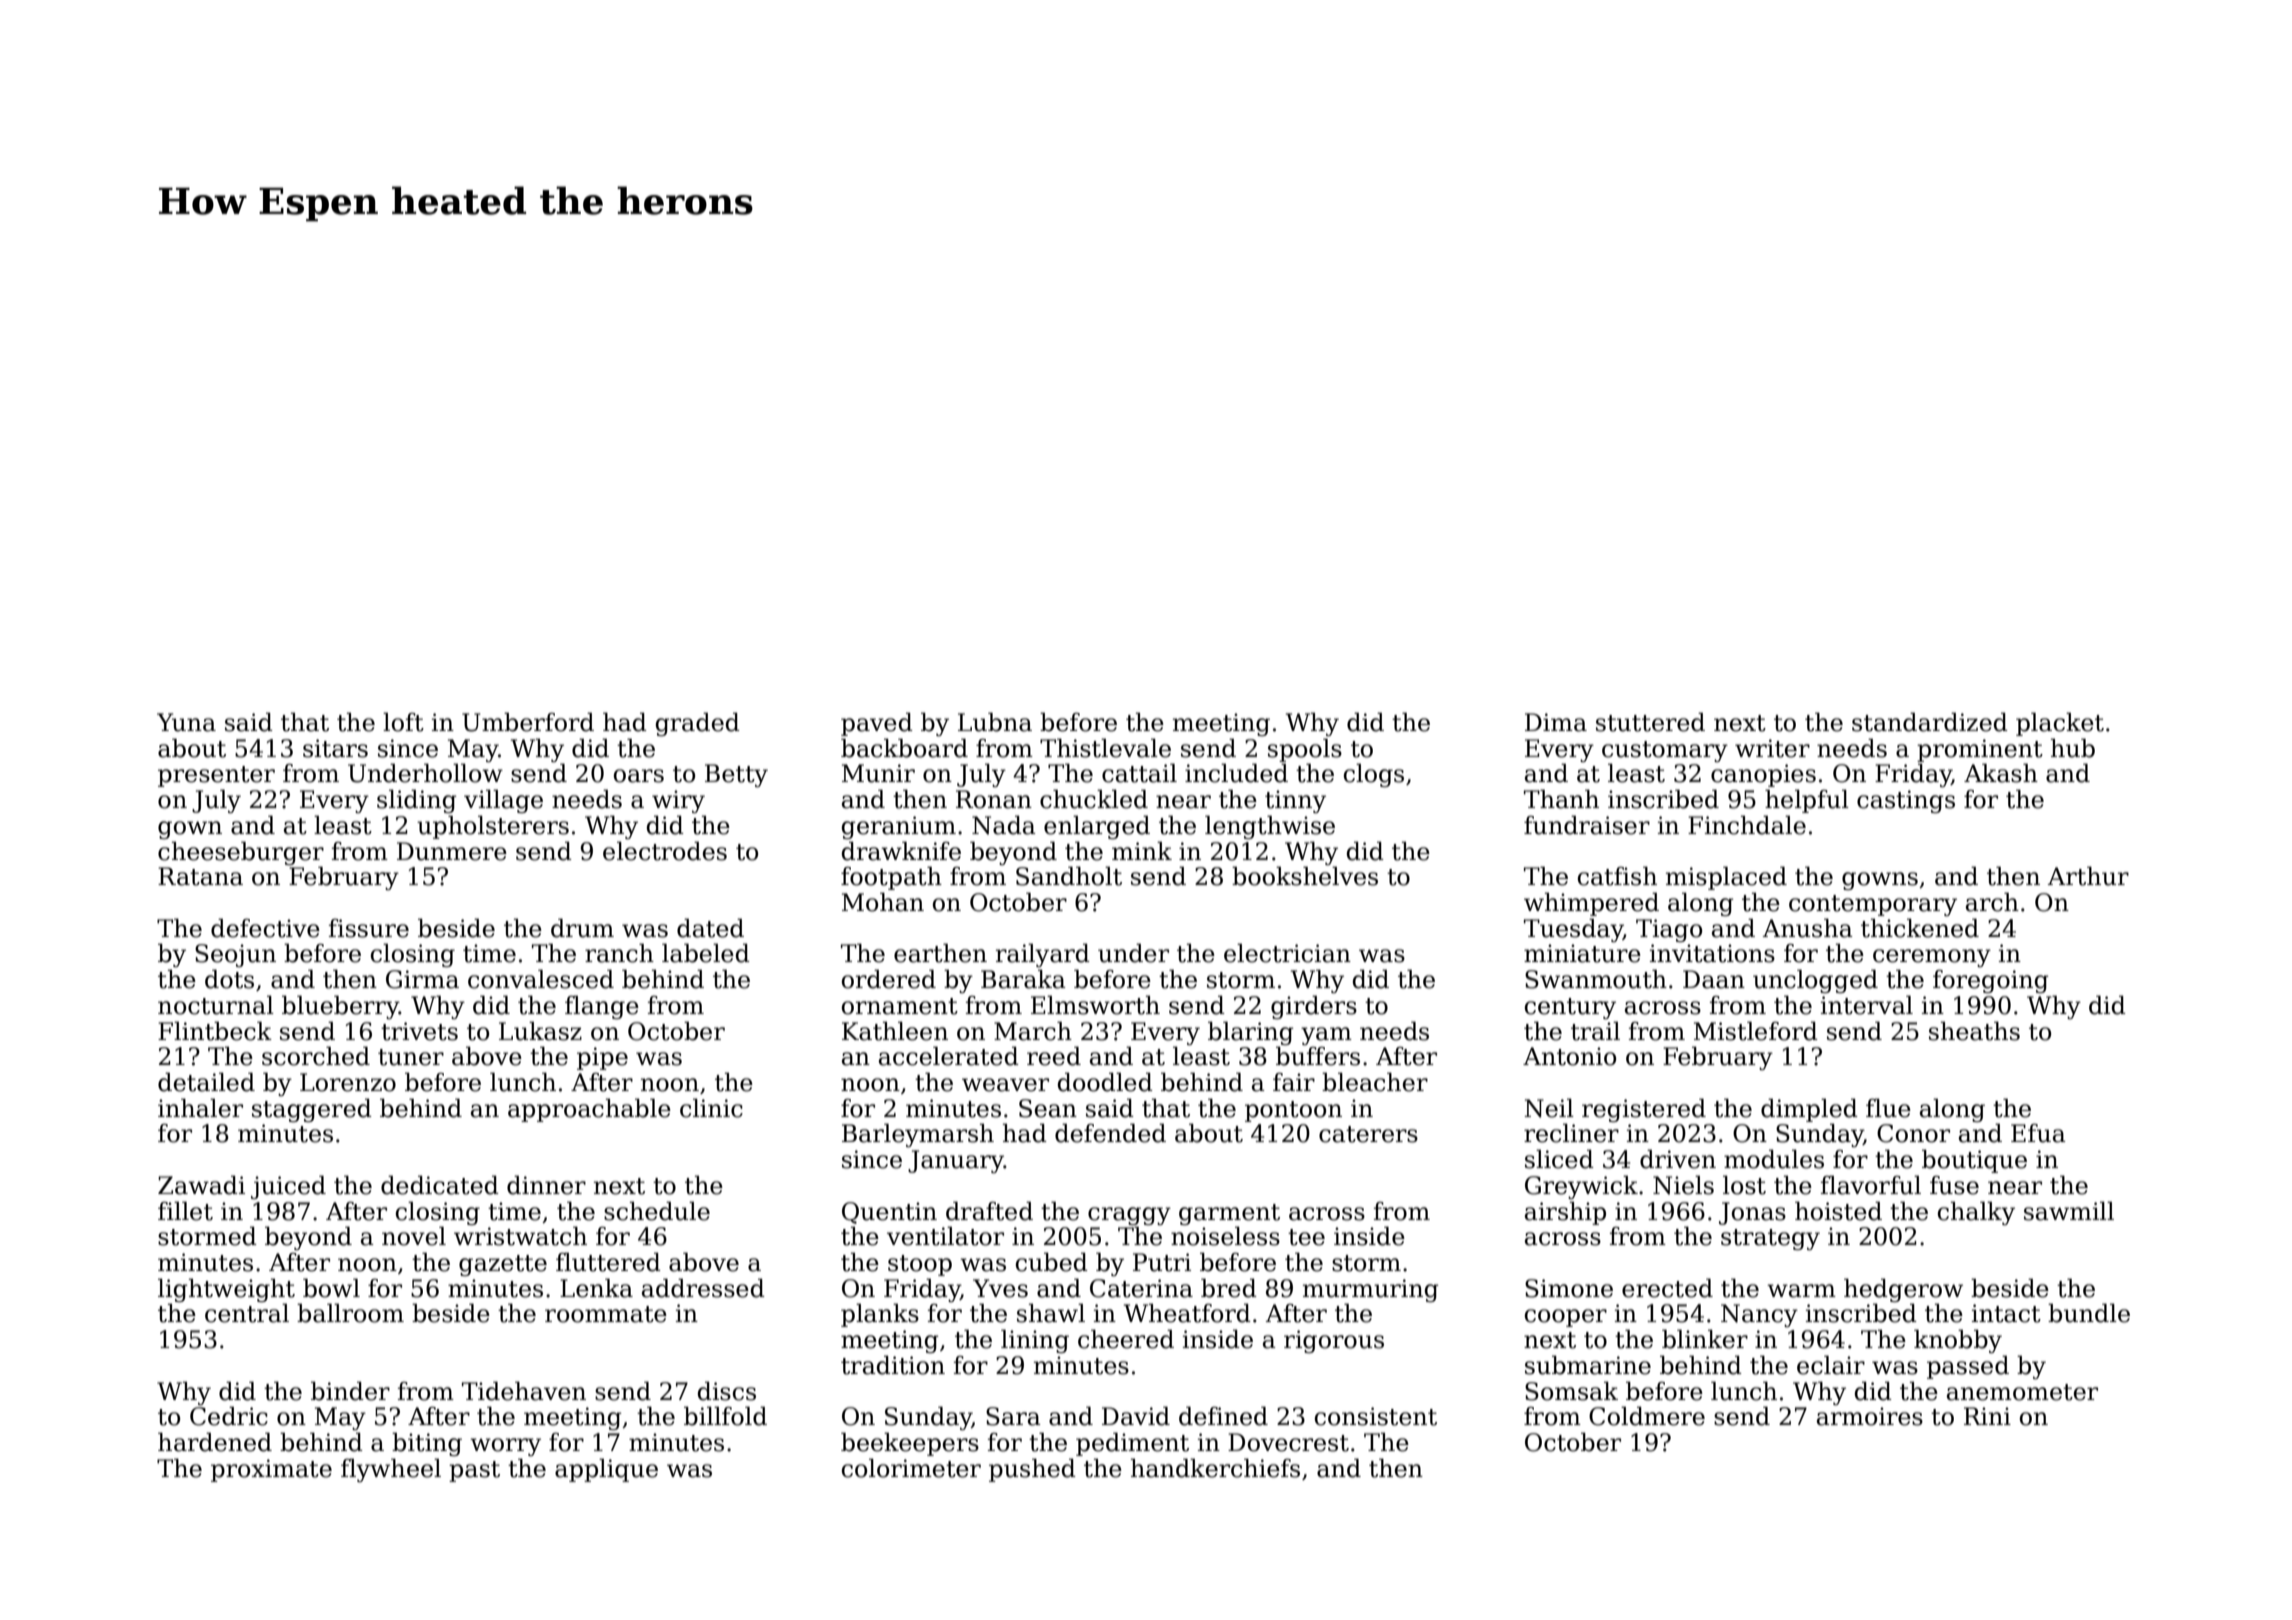 The height and width of the screenshot is (1620, 2292). I want to click on discs, so click(727, 1391).
